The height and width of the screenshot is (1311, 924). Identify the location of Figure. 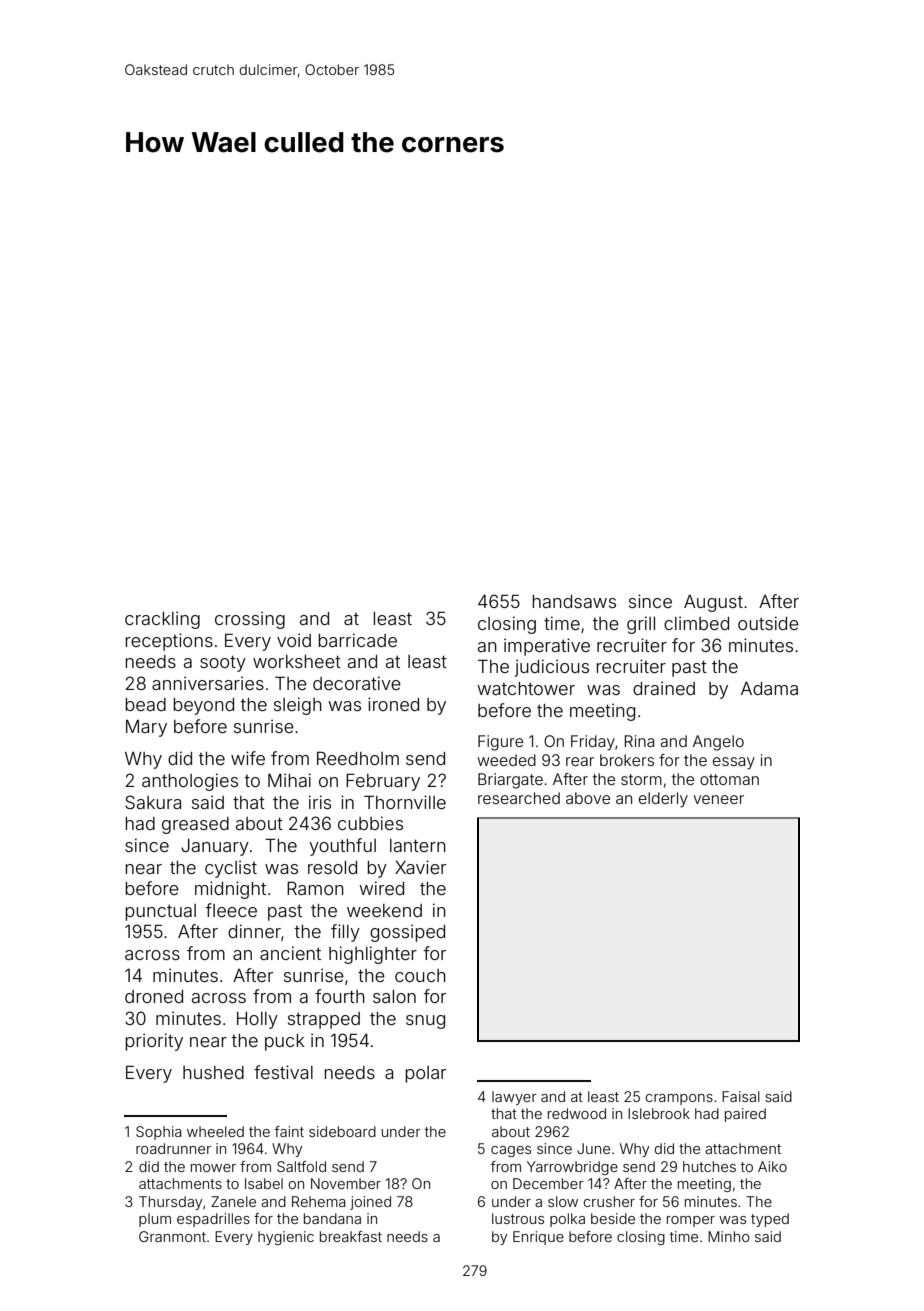
(500, 743).
